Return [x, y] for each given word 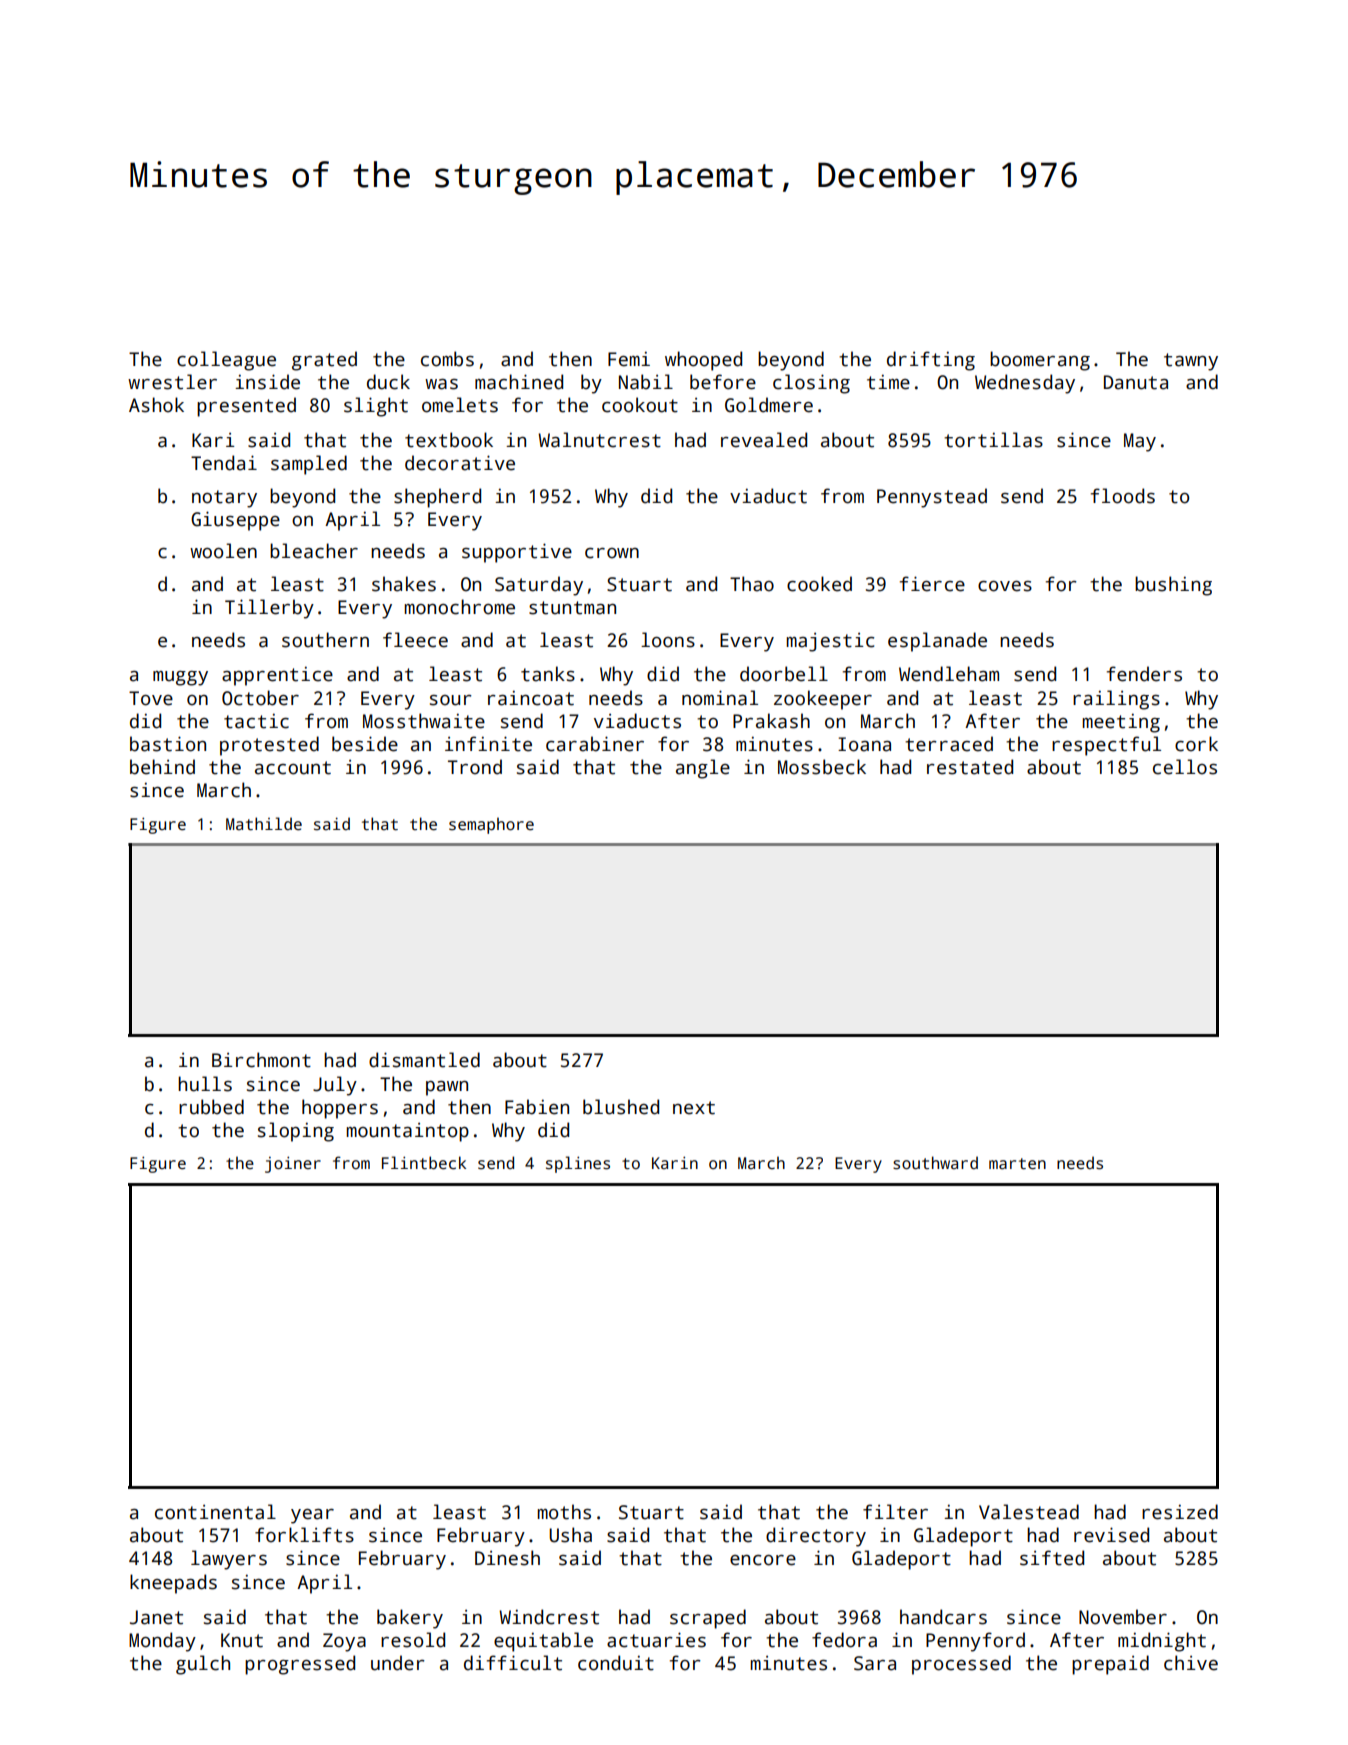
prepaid [1110, 1665]
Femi [629, 359]
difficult [513, 1663]
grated [324, 361]
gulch [203, 1665]
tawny [1191, 362]
